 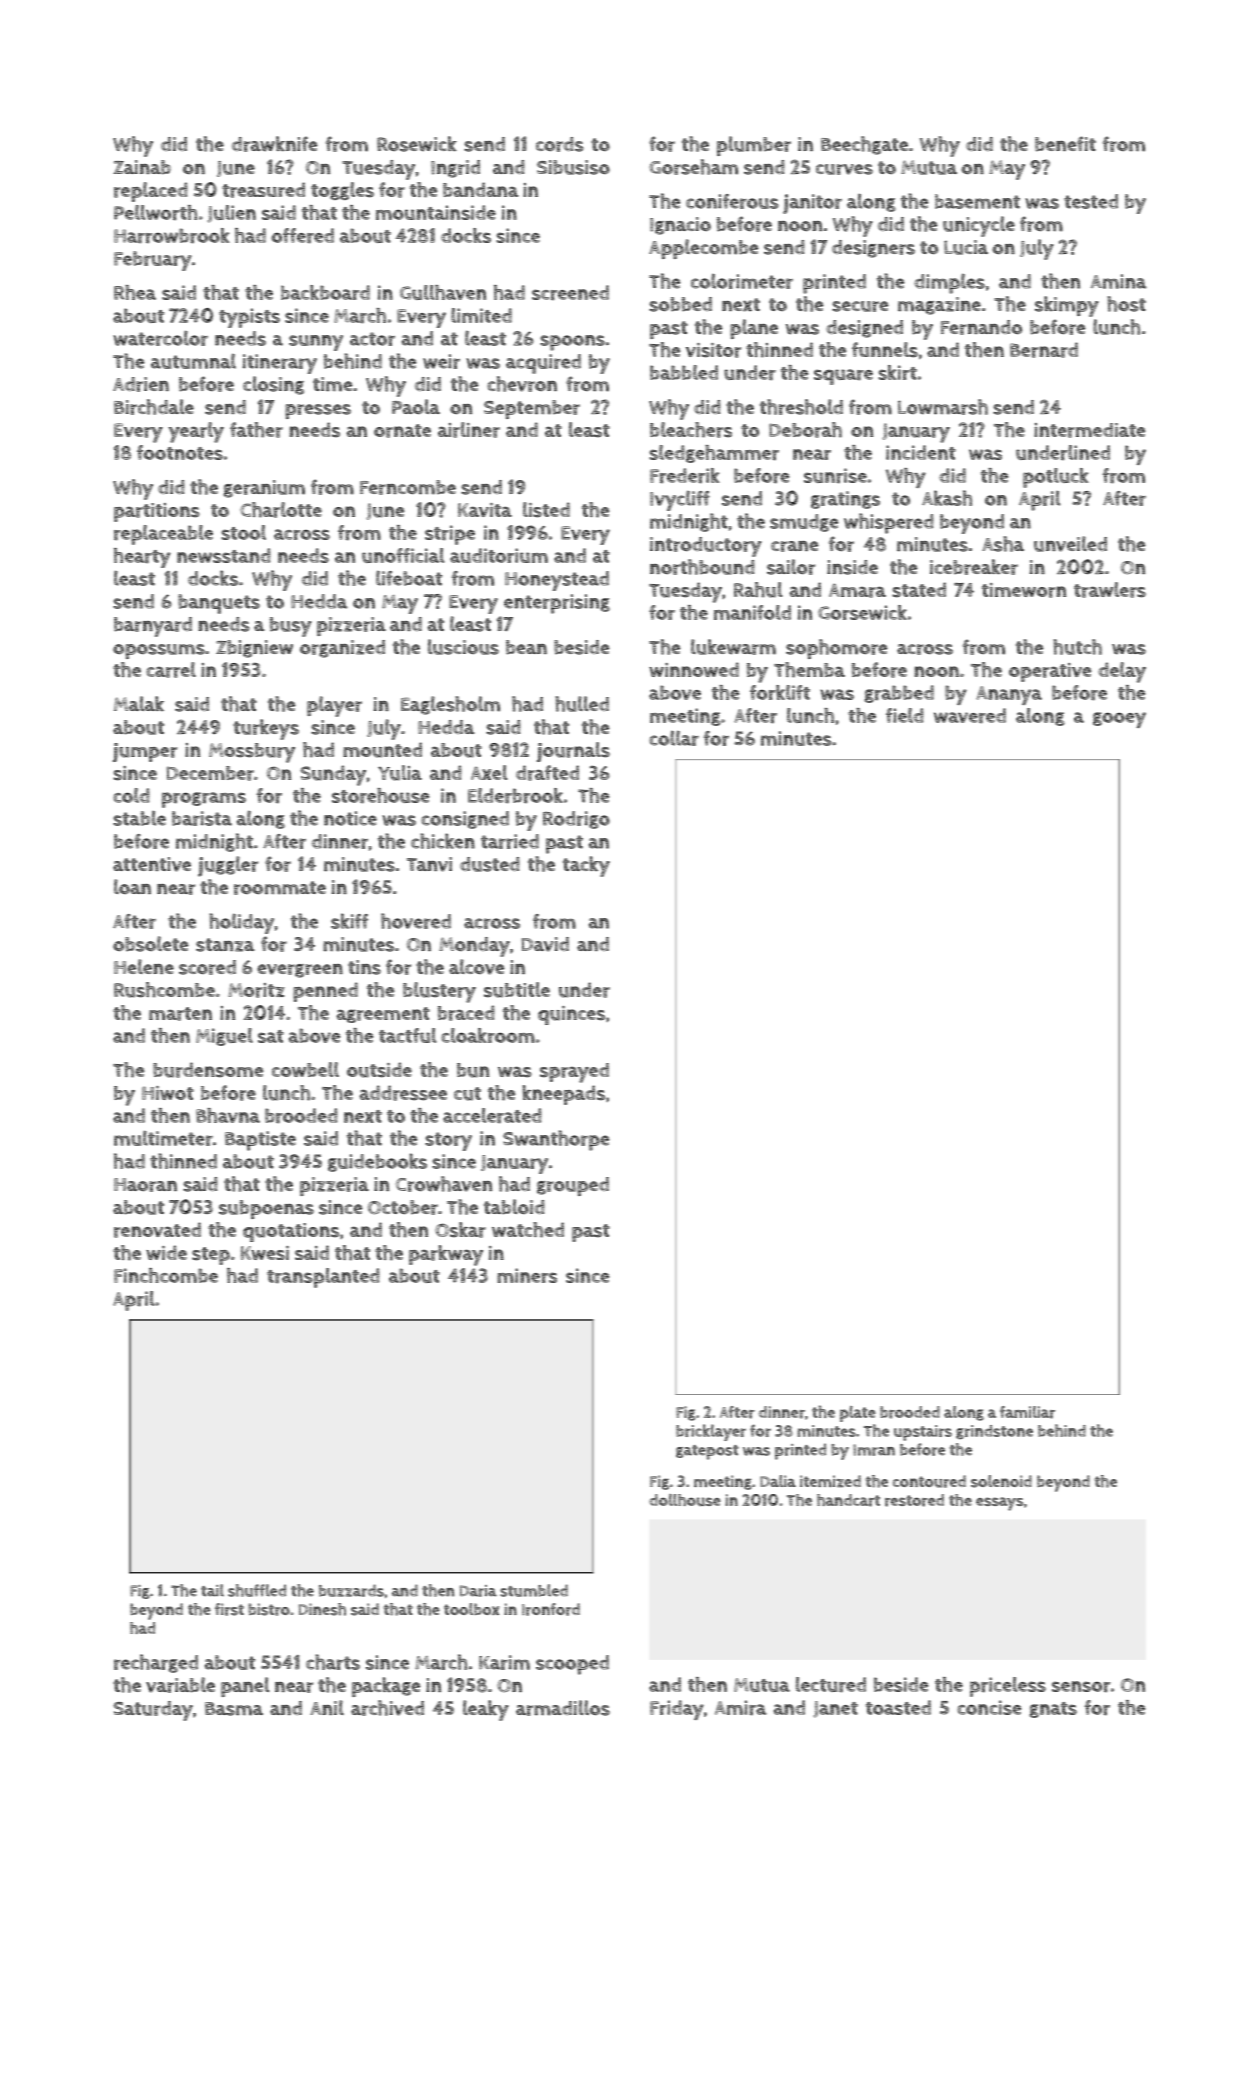 What do you see at coordinates (527, 1275) in the screenshot?
I see `miners` at bounding box center [527, 1275].
